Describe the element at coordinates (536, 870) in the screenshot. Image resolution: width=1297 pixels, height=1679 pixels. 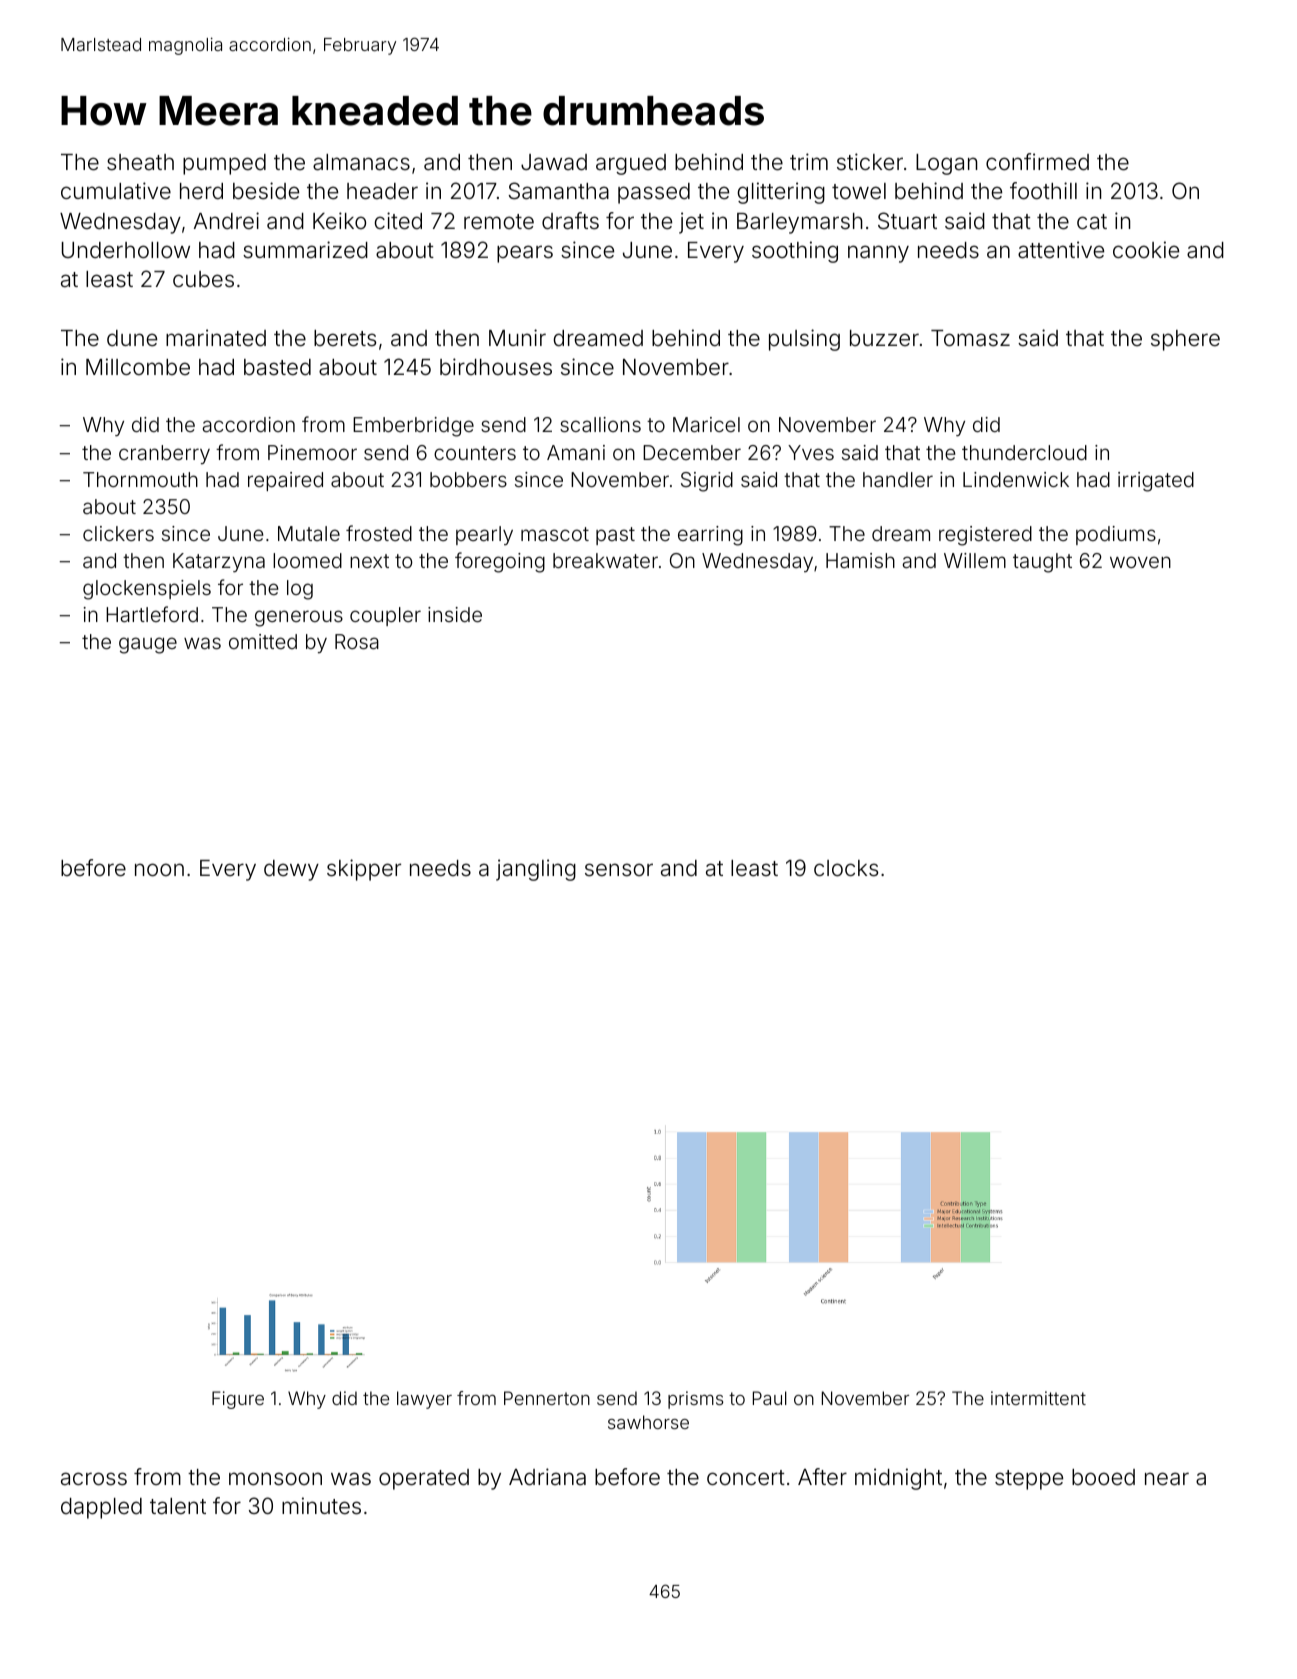
I see `jangling` at that location.
